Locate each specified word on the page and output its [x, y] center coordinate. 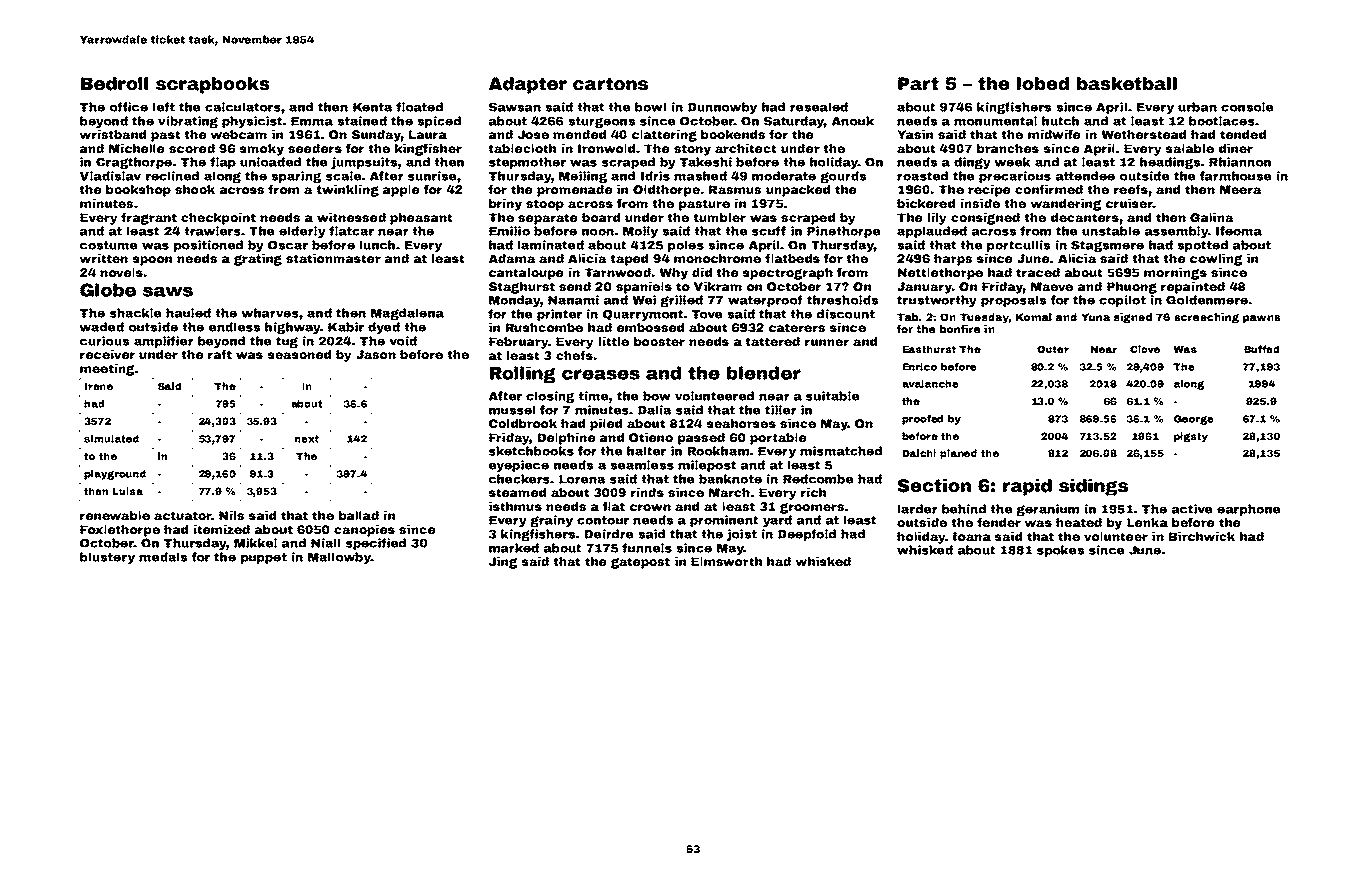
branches [1008, 148]
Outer [1053, 349]
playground [115, 475]
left [164, 107]
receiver [107, 354]
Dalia [654, 410]
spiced [439, 122]
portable [778, 439]
